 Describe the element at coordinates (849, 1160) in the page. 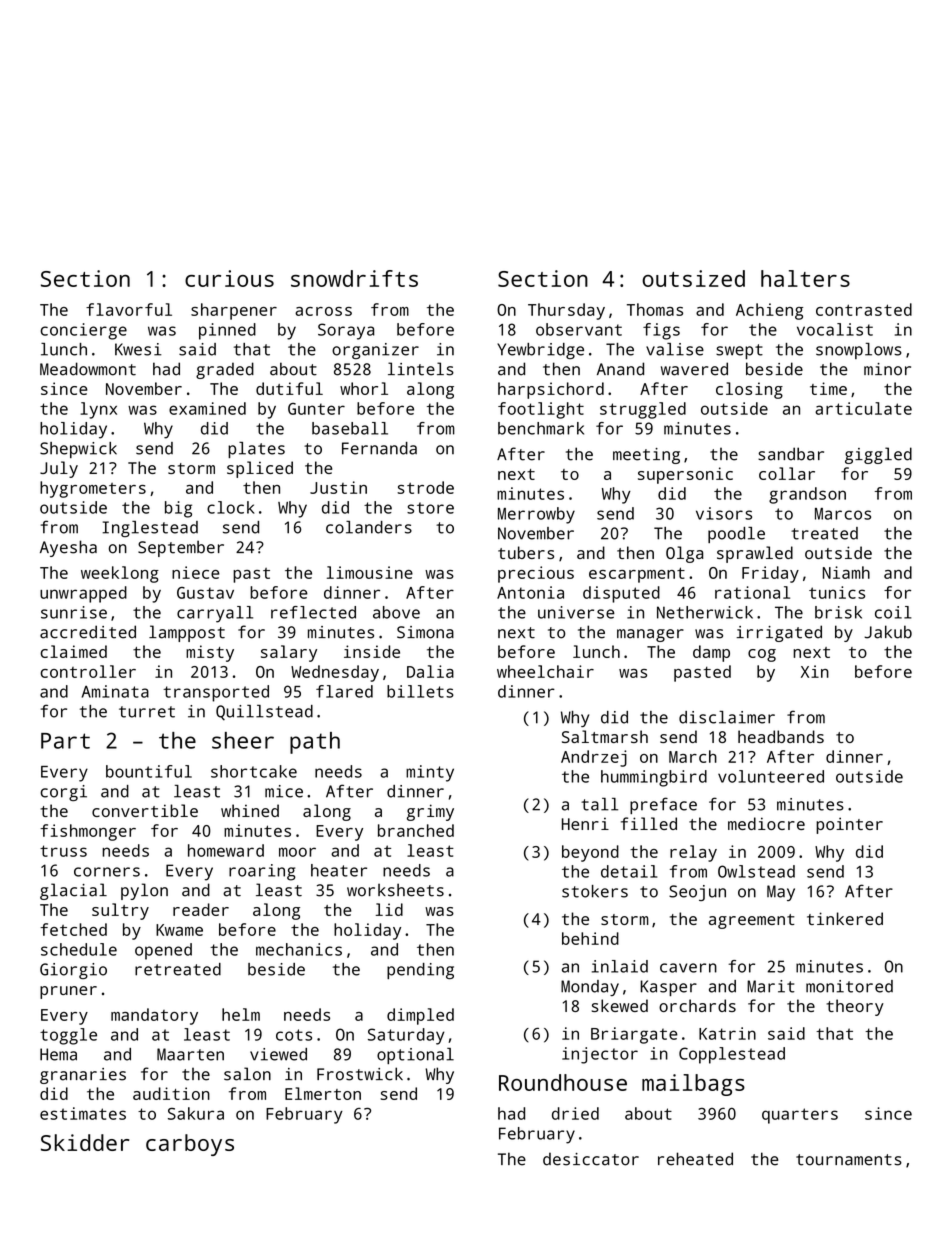

I see `tournaments` at that location.
